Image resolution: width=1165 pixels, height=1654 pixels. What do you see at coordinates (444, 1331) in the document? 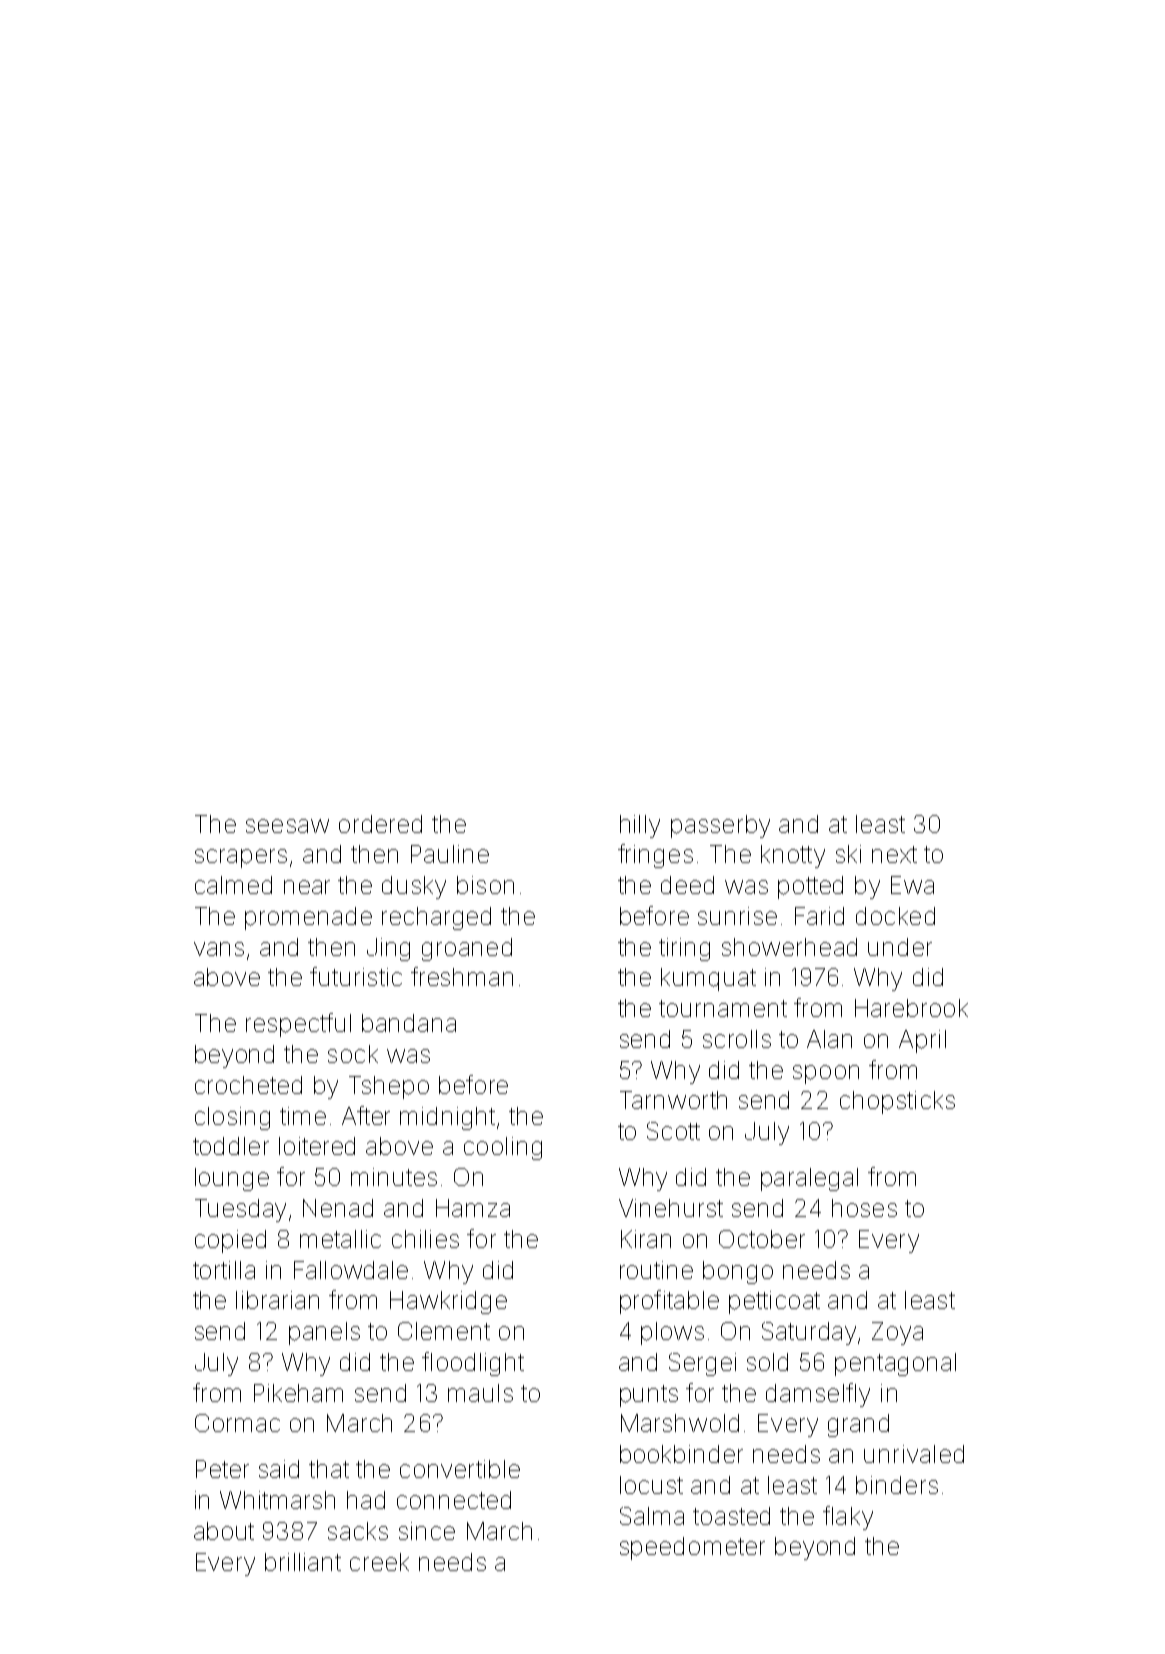
I see `Clement` at bounding box center [444, 1331].
